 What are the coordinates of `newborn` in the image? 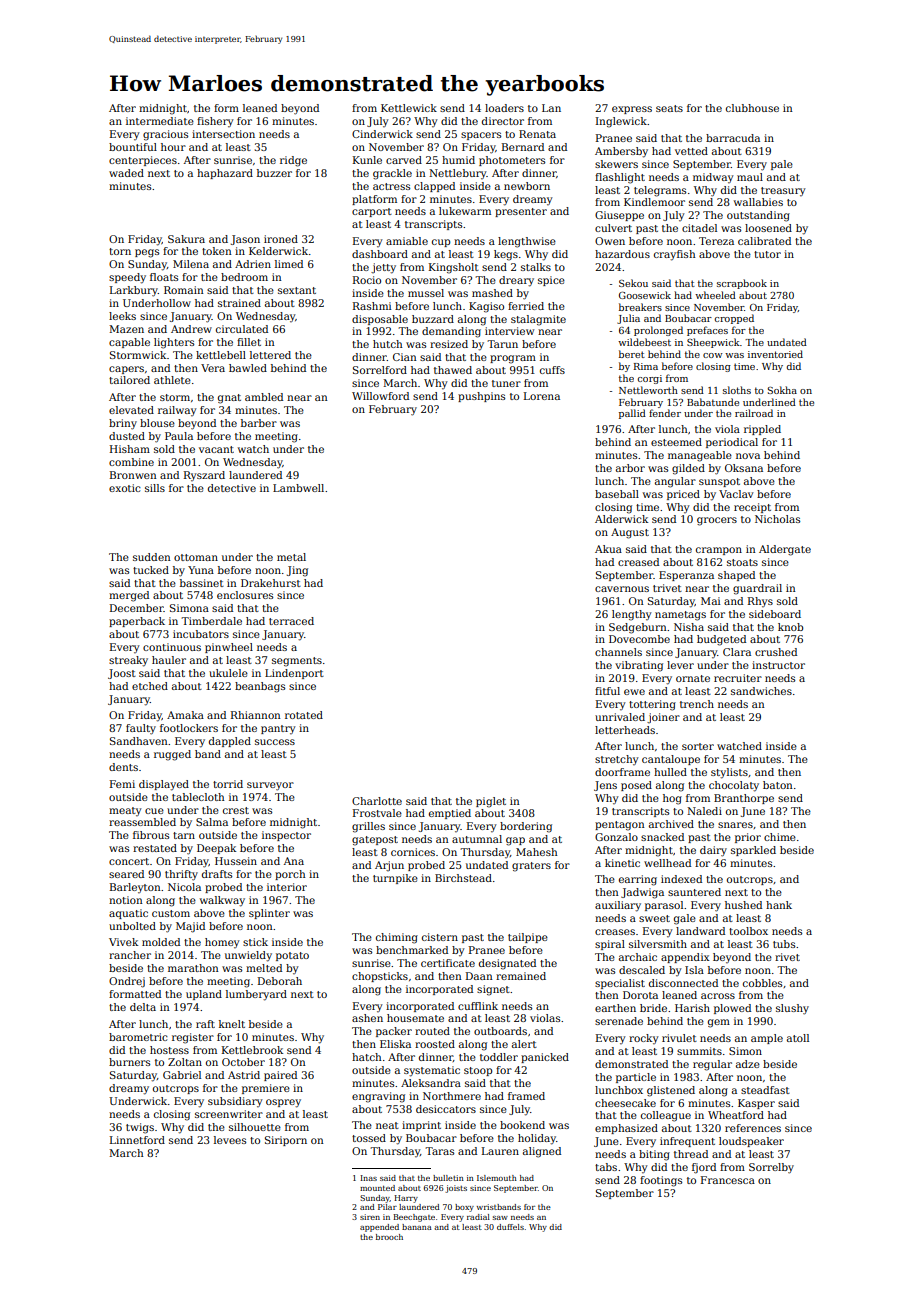 It's located at (527, 186).
